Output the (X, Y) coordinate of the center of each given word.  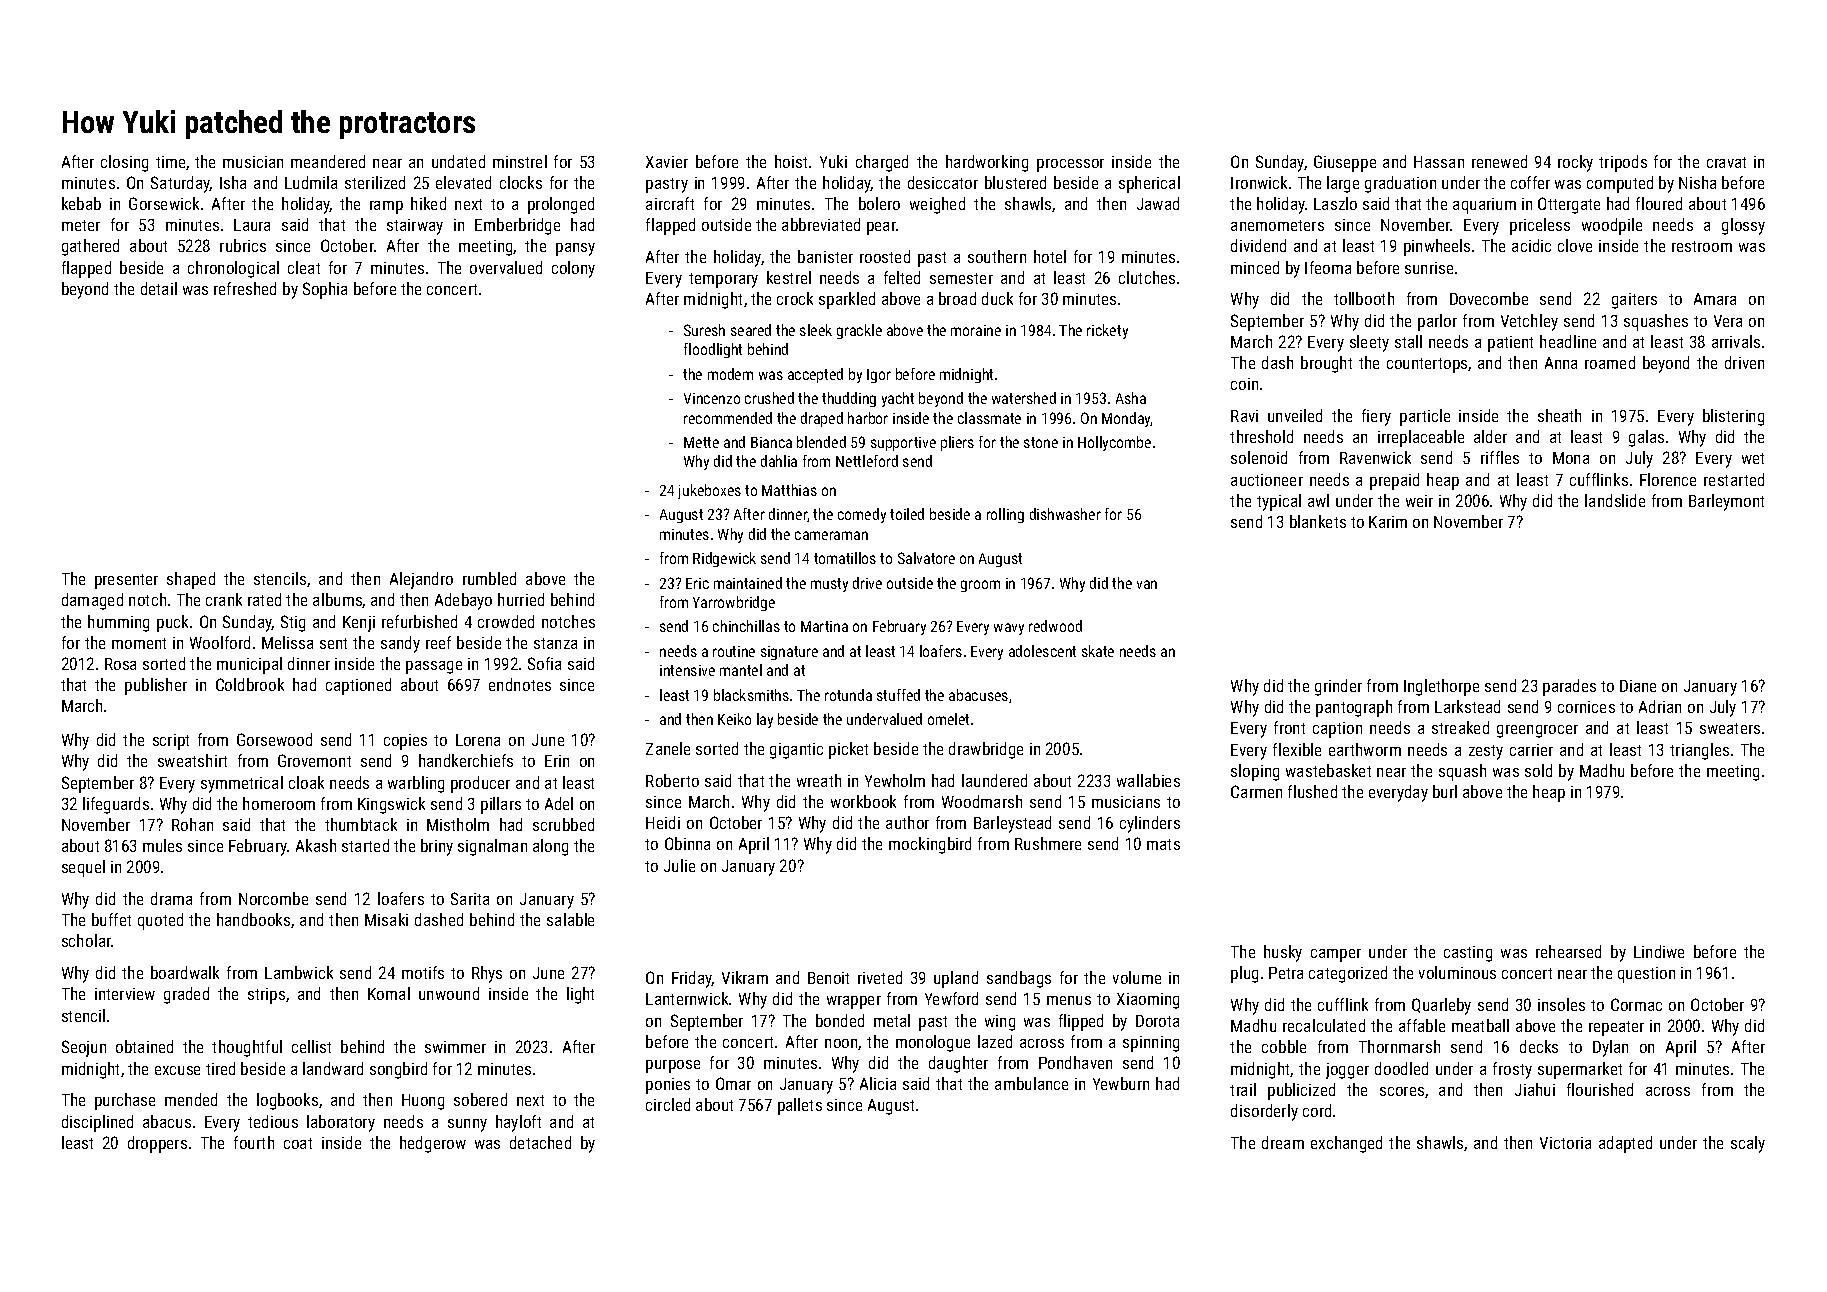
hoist (791, 161)
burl (1445, 791)
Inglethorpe (1441, 687)
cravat (1726, 162)
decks (1539, 1046)
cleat (304, 267)
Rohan (192, 824)
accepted (815, 375)
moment (139, 643)
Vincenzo (712, 398)
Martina (824, 626)
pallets (800, 1106)
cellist (311, 1046)
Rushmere (1048, 843)
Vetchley (1529, 322)
